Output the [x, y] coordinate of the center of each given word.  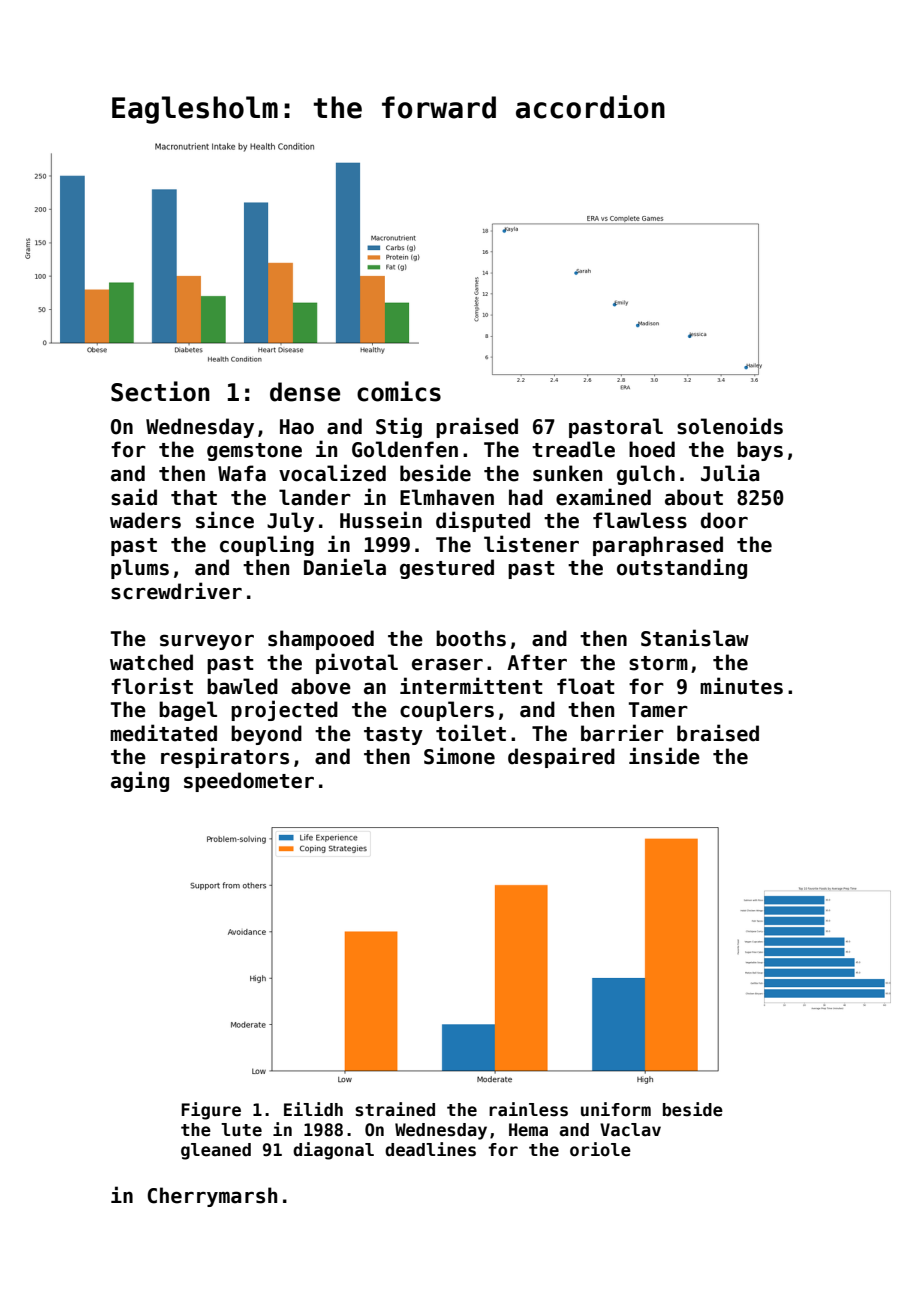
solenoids [730, 426]
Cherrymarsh [212, 1197]
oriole [600, 1149]
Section [160, 391]
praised [477, 427]
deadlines [430, 1149]
